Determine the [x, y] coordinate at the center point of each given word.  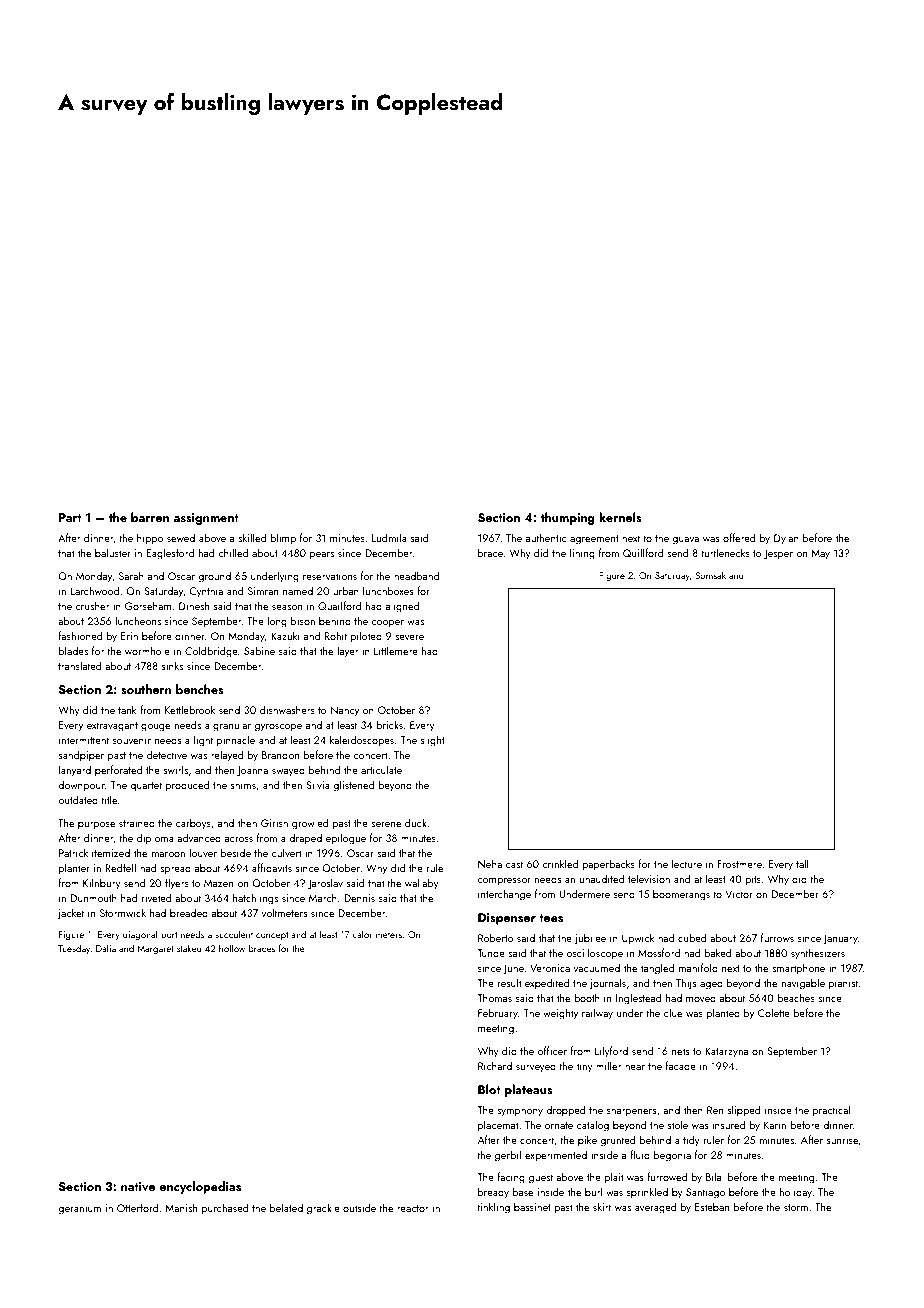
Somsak [710, 575]
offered [739, 537]
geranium [79, 1209]
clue [673, 1012]
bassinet [532, 1207]
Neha [490, 863]
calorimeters [377, 934]
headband [416, 575]
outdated [78, 799]
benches [200, 689]
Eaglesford [170, 554]
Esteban [712, 1207]
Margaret [155, 949]
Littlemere [396, 650]
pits [753, 880]
